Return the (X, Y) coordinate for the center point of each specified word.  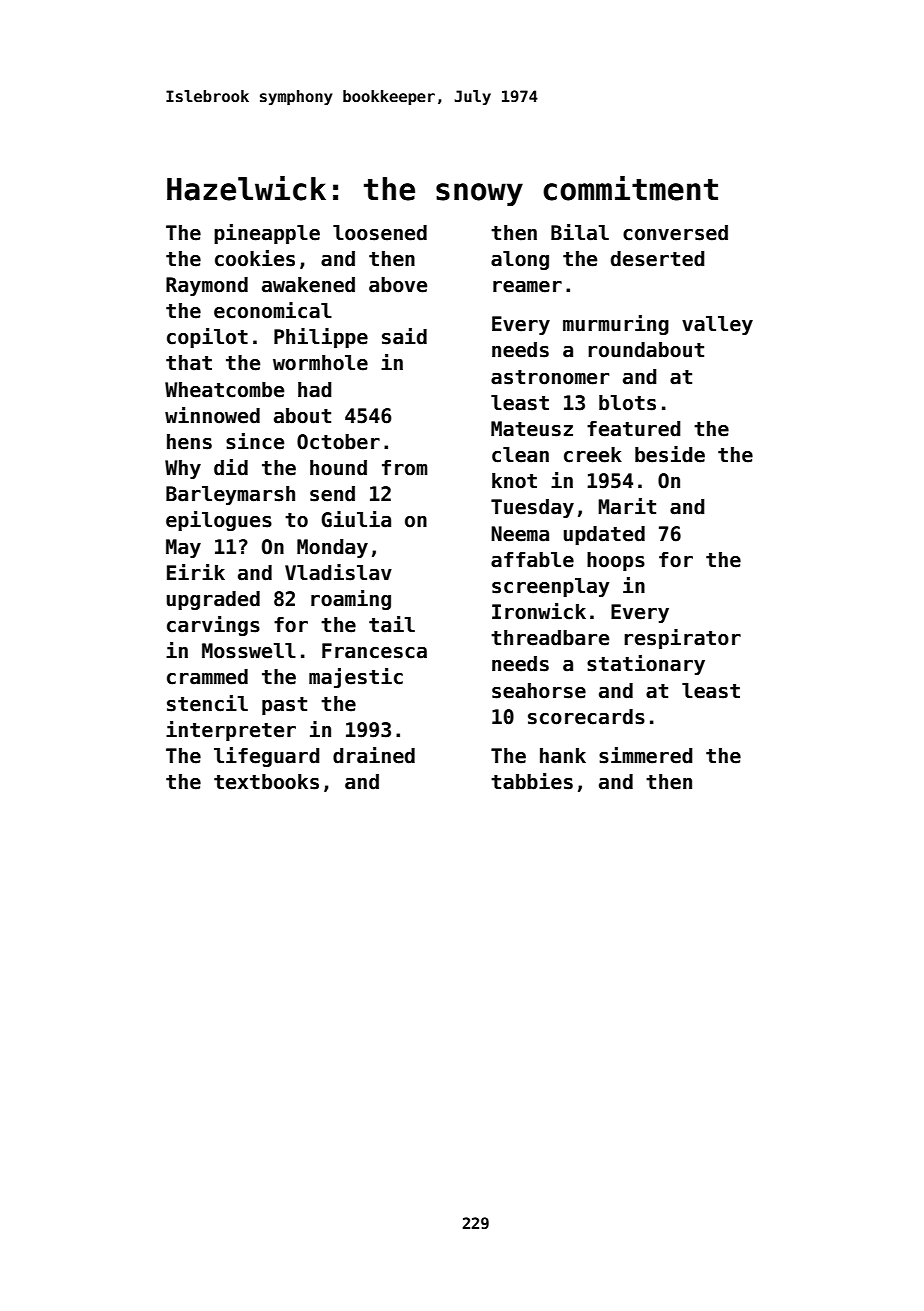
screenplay (551, 587)
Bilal (580, 232)
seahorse (539, 691)
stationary (646, 665)
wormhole (320, 363)
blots (627, 403)
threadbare (550, 638)
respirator (682, 639)
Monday (332, 548)
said (404, 336)
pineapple (267, 234)
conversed (675, 233)
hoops (616, 561)
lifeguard (267, 757)
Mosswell (249, 651)
